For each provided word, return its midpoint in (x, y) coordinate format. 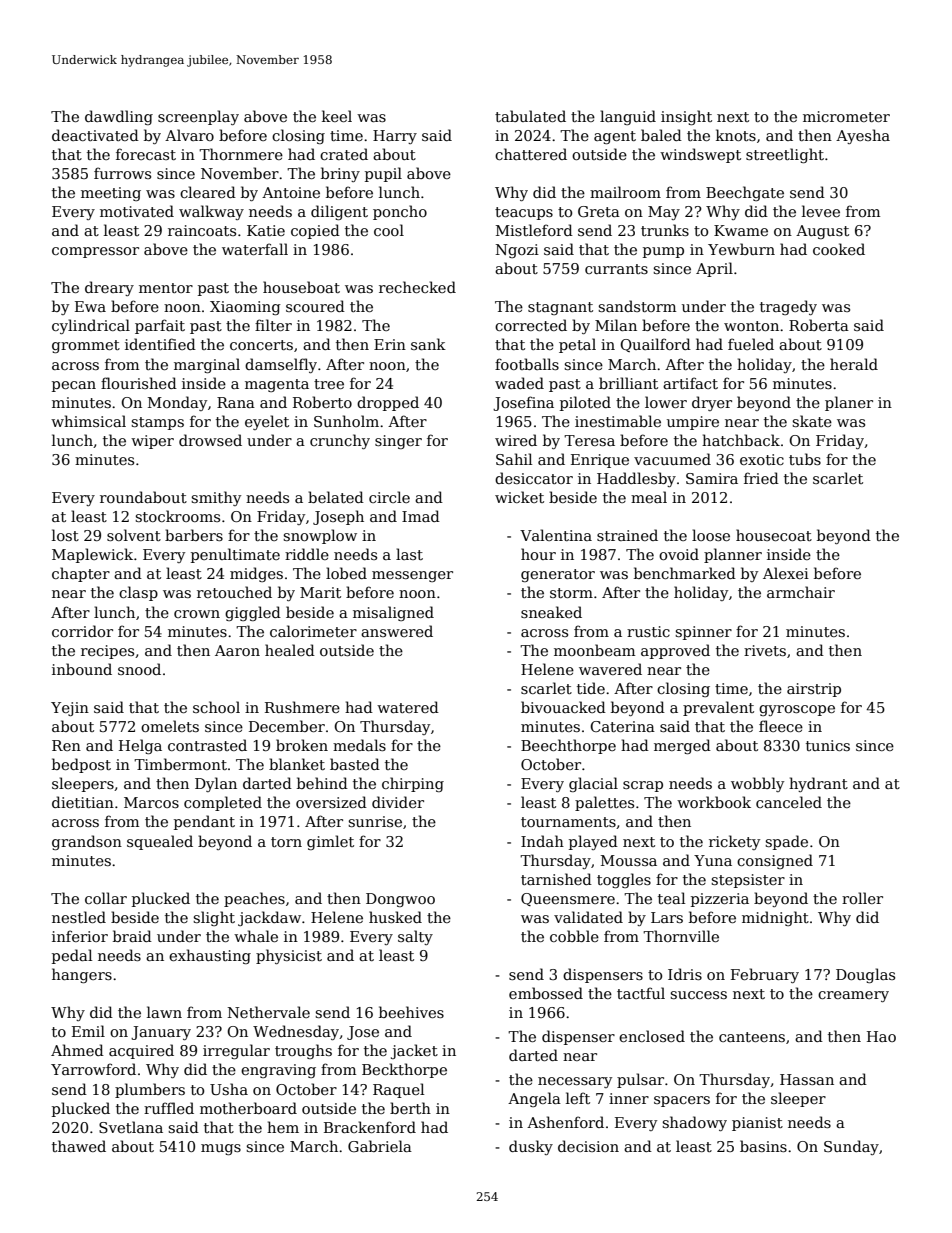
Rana (236, 402)
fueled (751, 344)
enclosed (652, 1036)
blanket (297, 764)
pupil (383, 174)
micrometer (846, 116)
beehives (411, 1012)
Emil (88, 1031)
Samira (712, 478)
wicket (519, 497)
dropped (388, 403)
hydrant (818, 784)
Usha (229, 1089)
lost (65, 535)
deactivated (95, 135)
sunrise (375, 821)
